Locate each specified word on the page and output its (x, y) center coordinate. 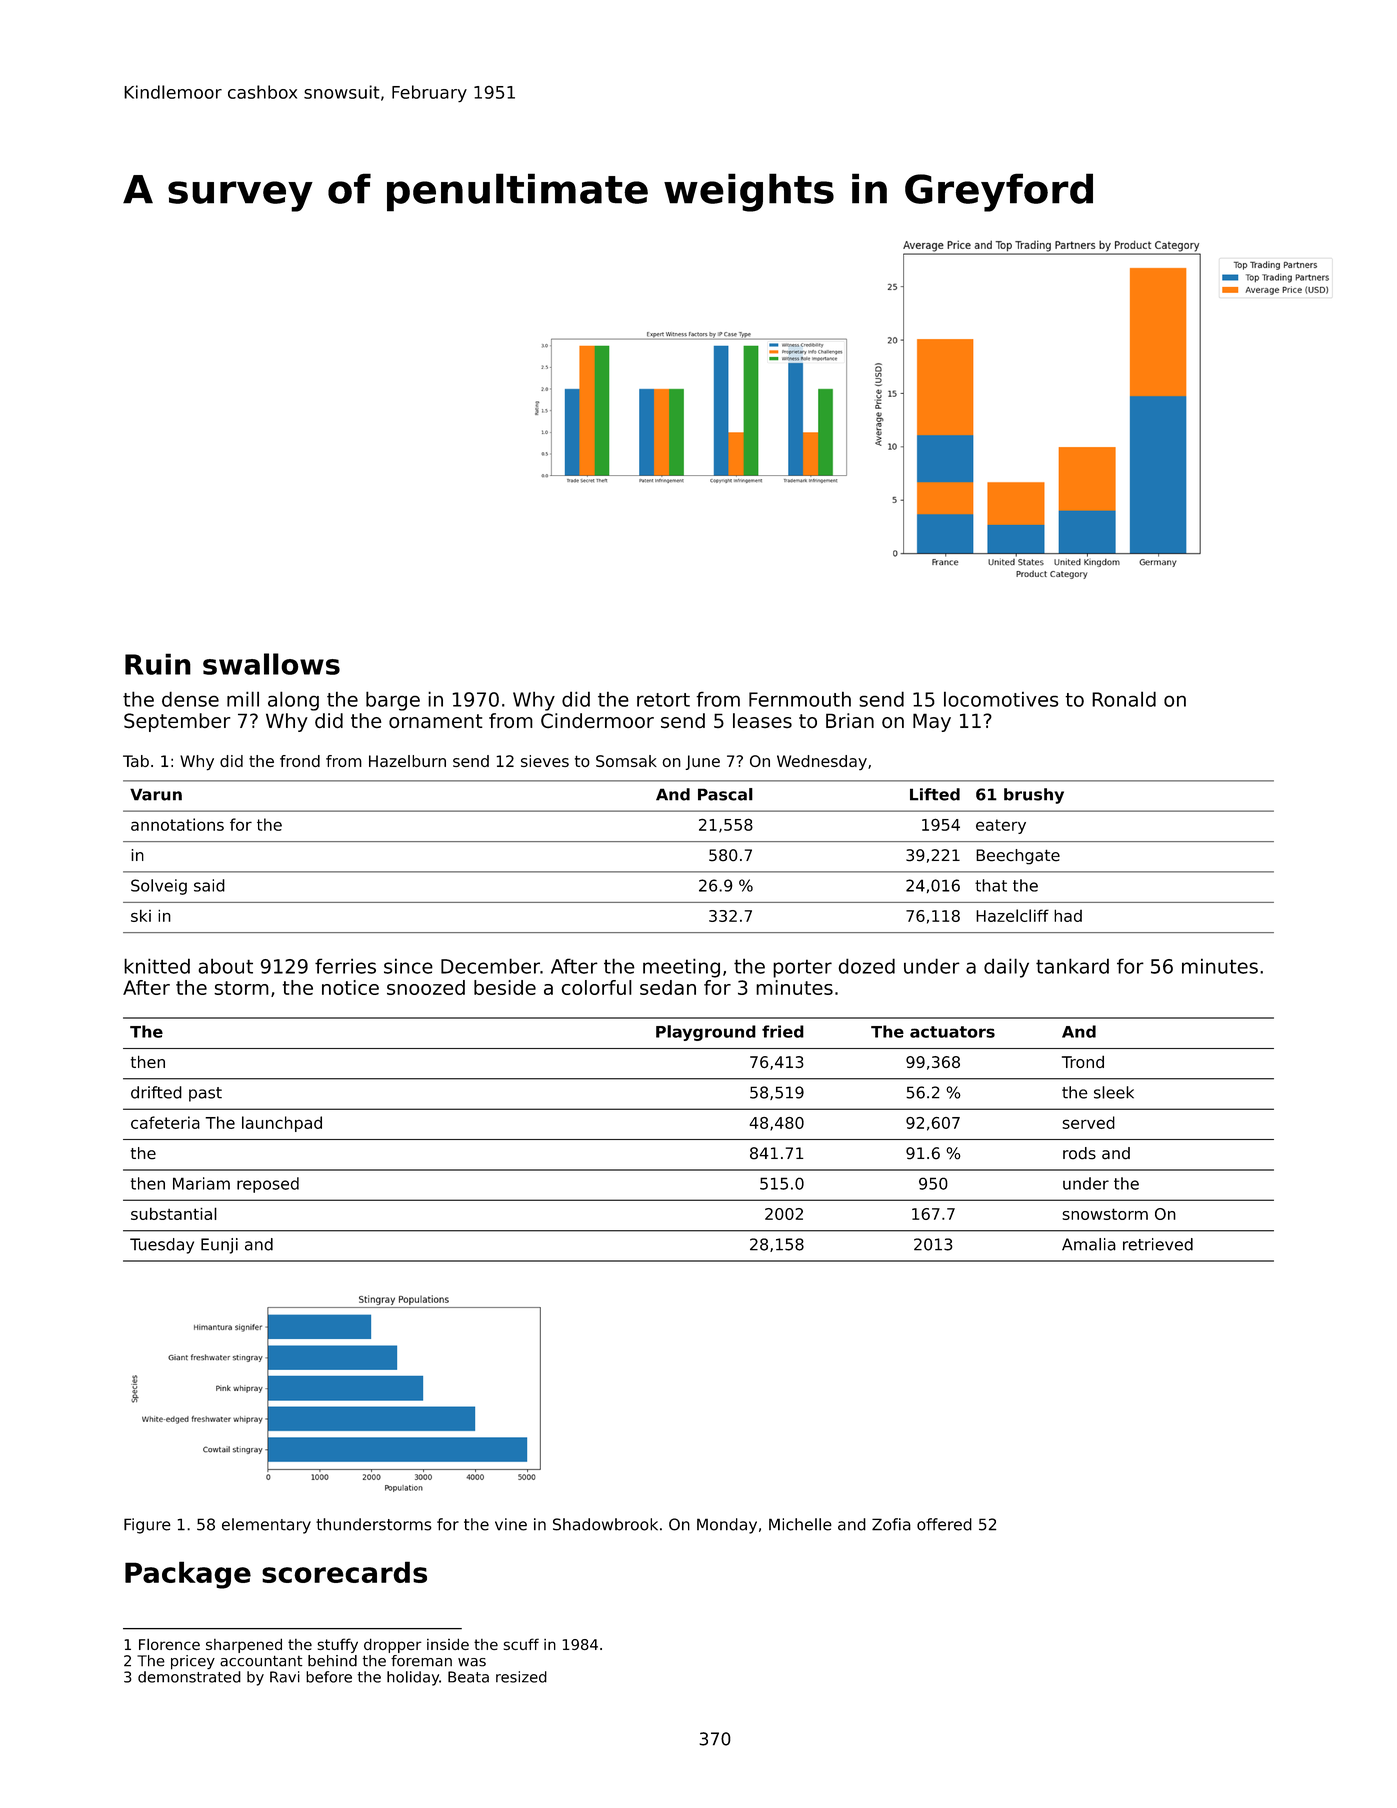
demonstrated (189, 1677)
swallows (271, 664)
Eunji (219, 1246)
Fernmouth (800, 699)
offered (944, 1524)
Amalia (1089, 1244)
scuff (521, 1644)
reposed (268, 1185)
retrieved (1158, 1244)
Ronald (1124, 699)
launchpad (282, 1124)
